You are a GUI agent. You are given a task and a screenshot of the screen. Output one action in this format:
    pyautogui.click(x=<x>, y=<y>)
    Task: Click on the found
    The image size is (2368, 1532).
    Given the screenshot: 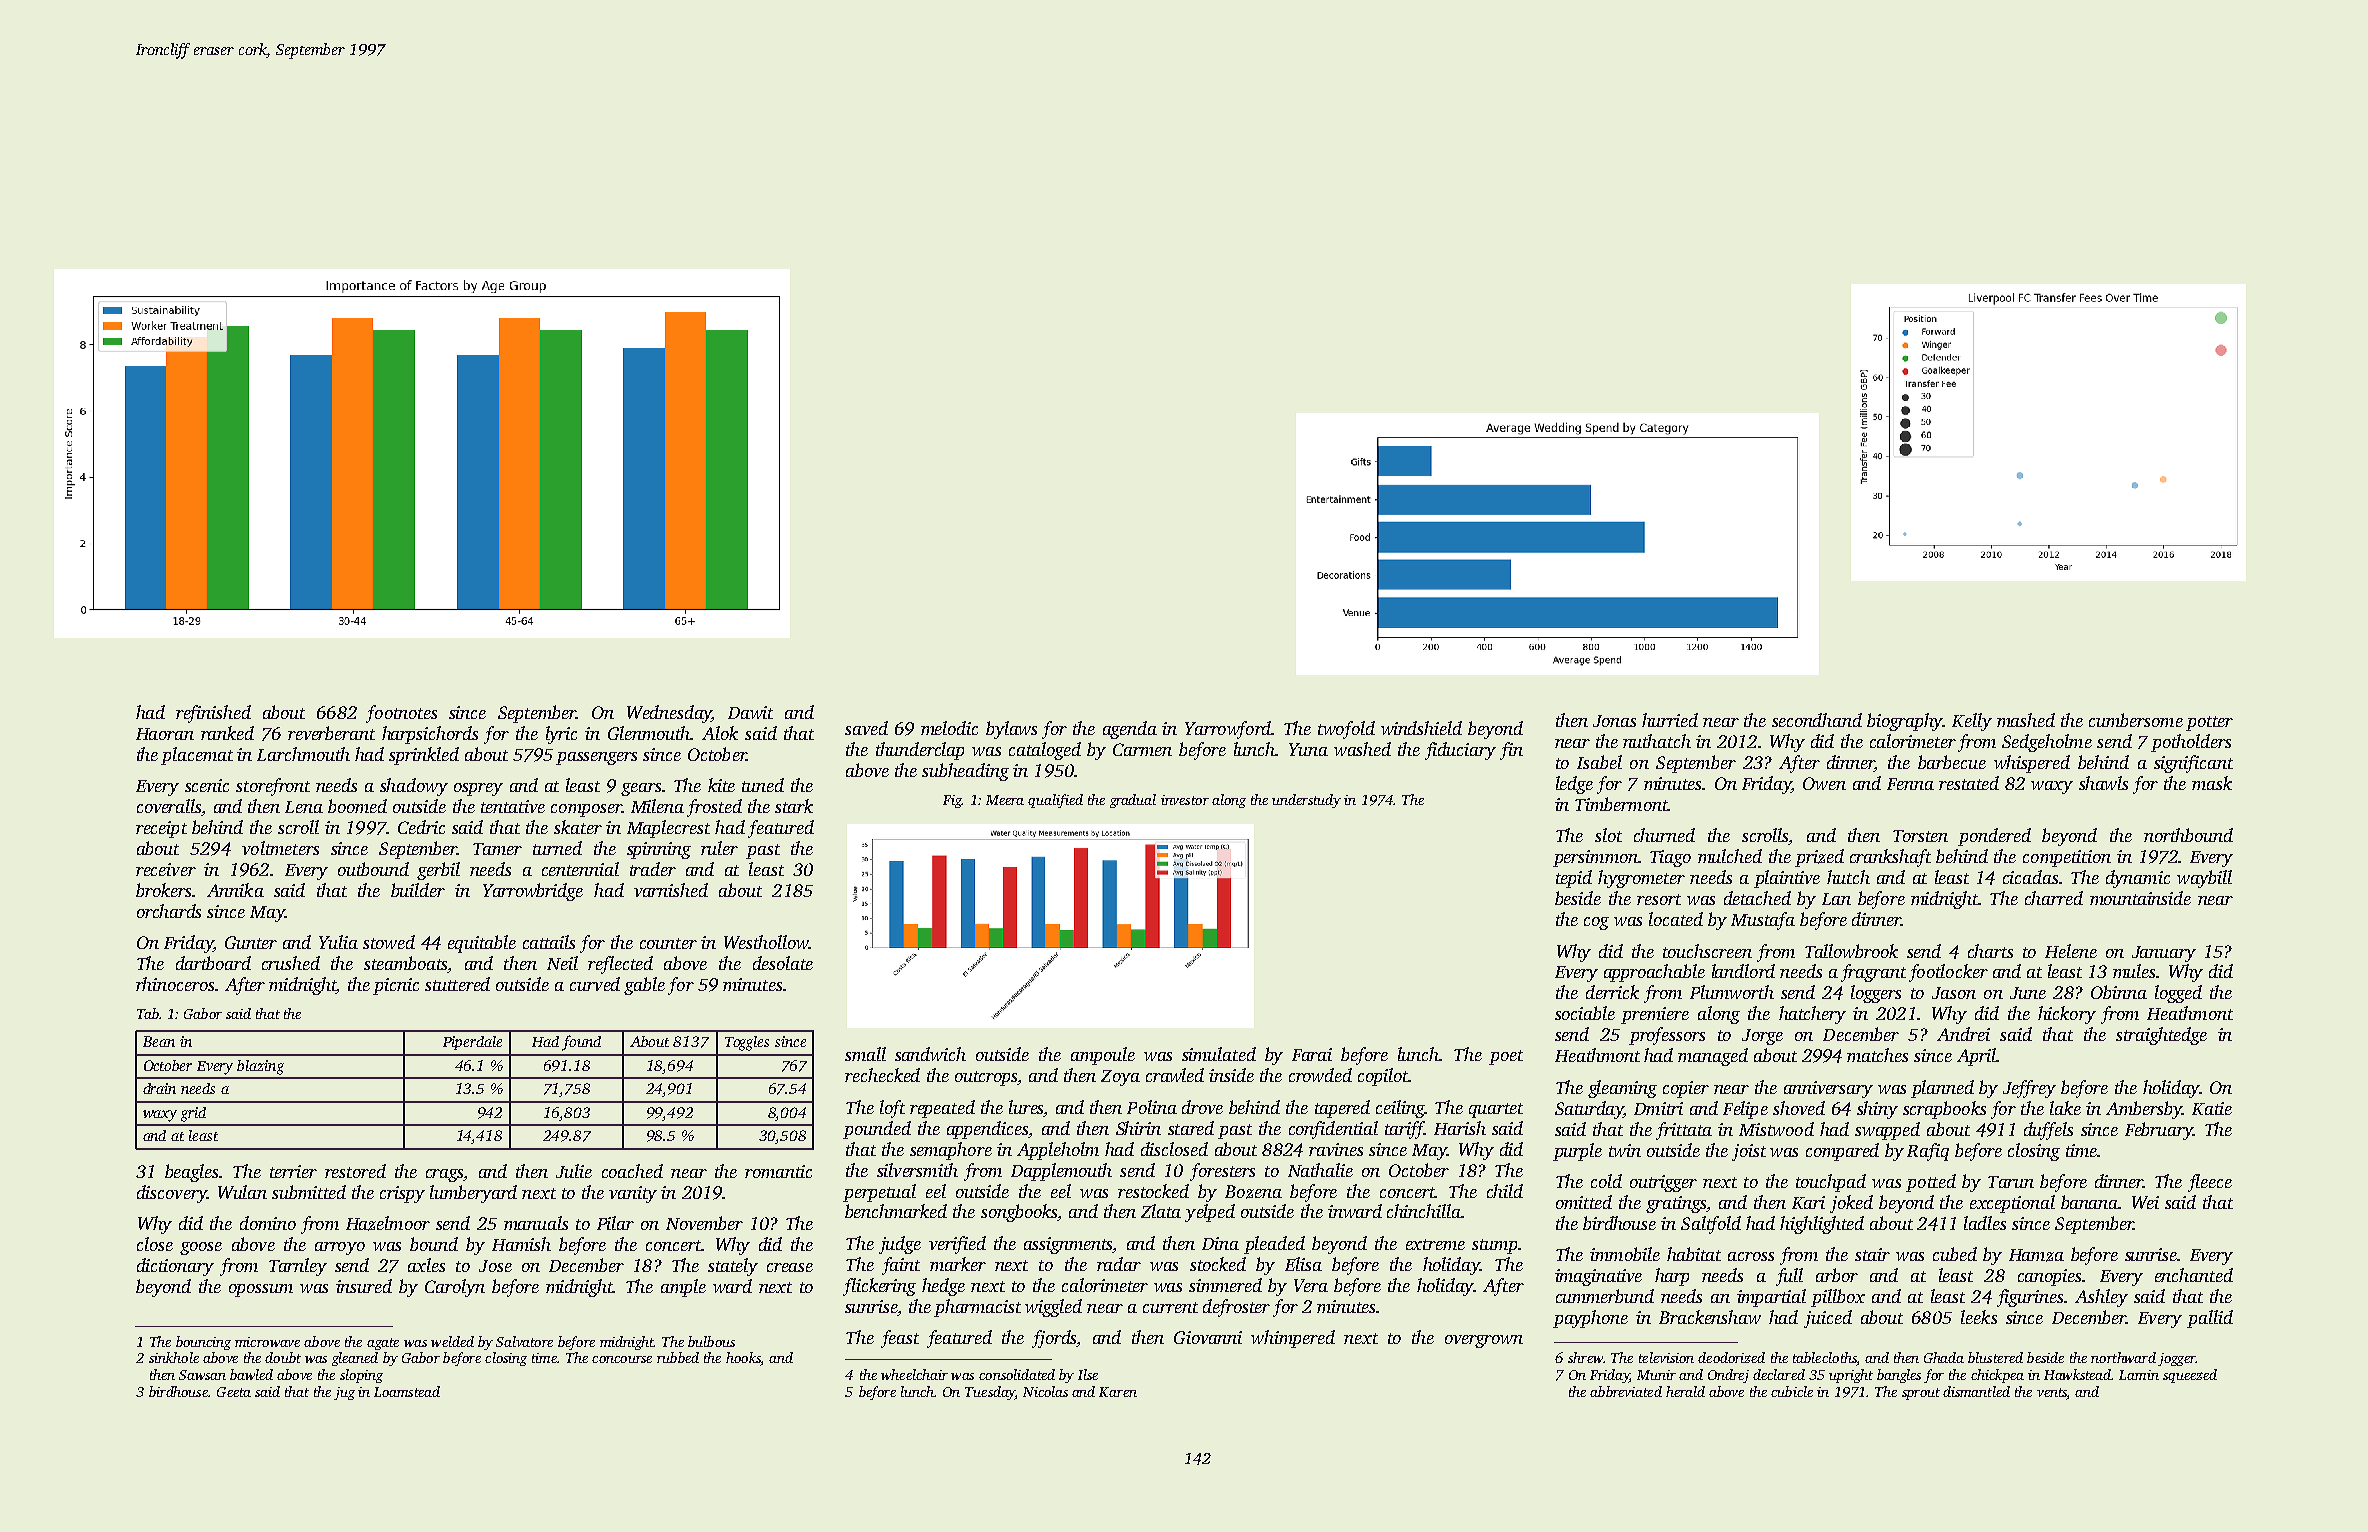 What is the action you would take?
    pyautogui.click(x=581, y=1043)
